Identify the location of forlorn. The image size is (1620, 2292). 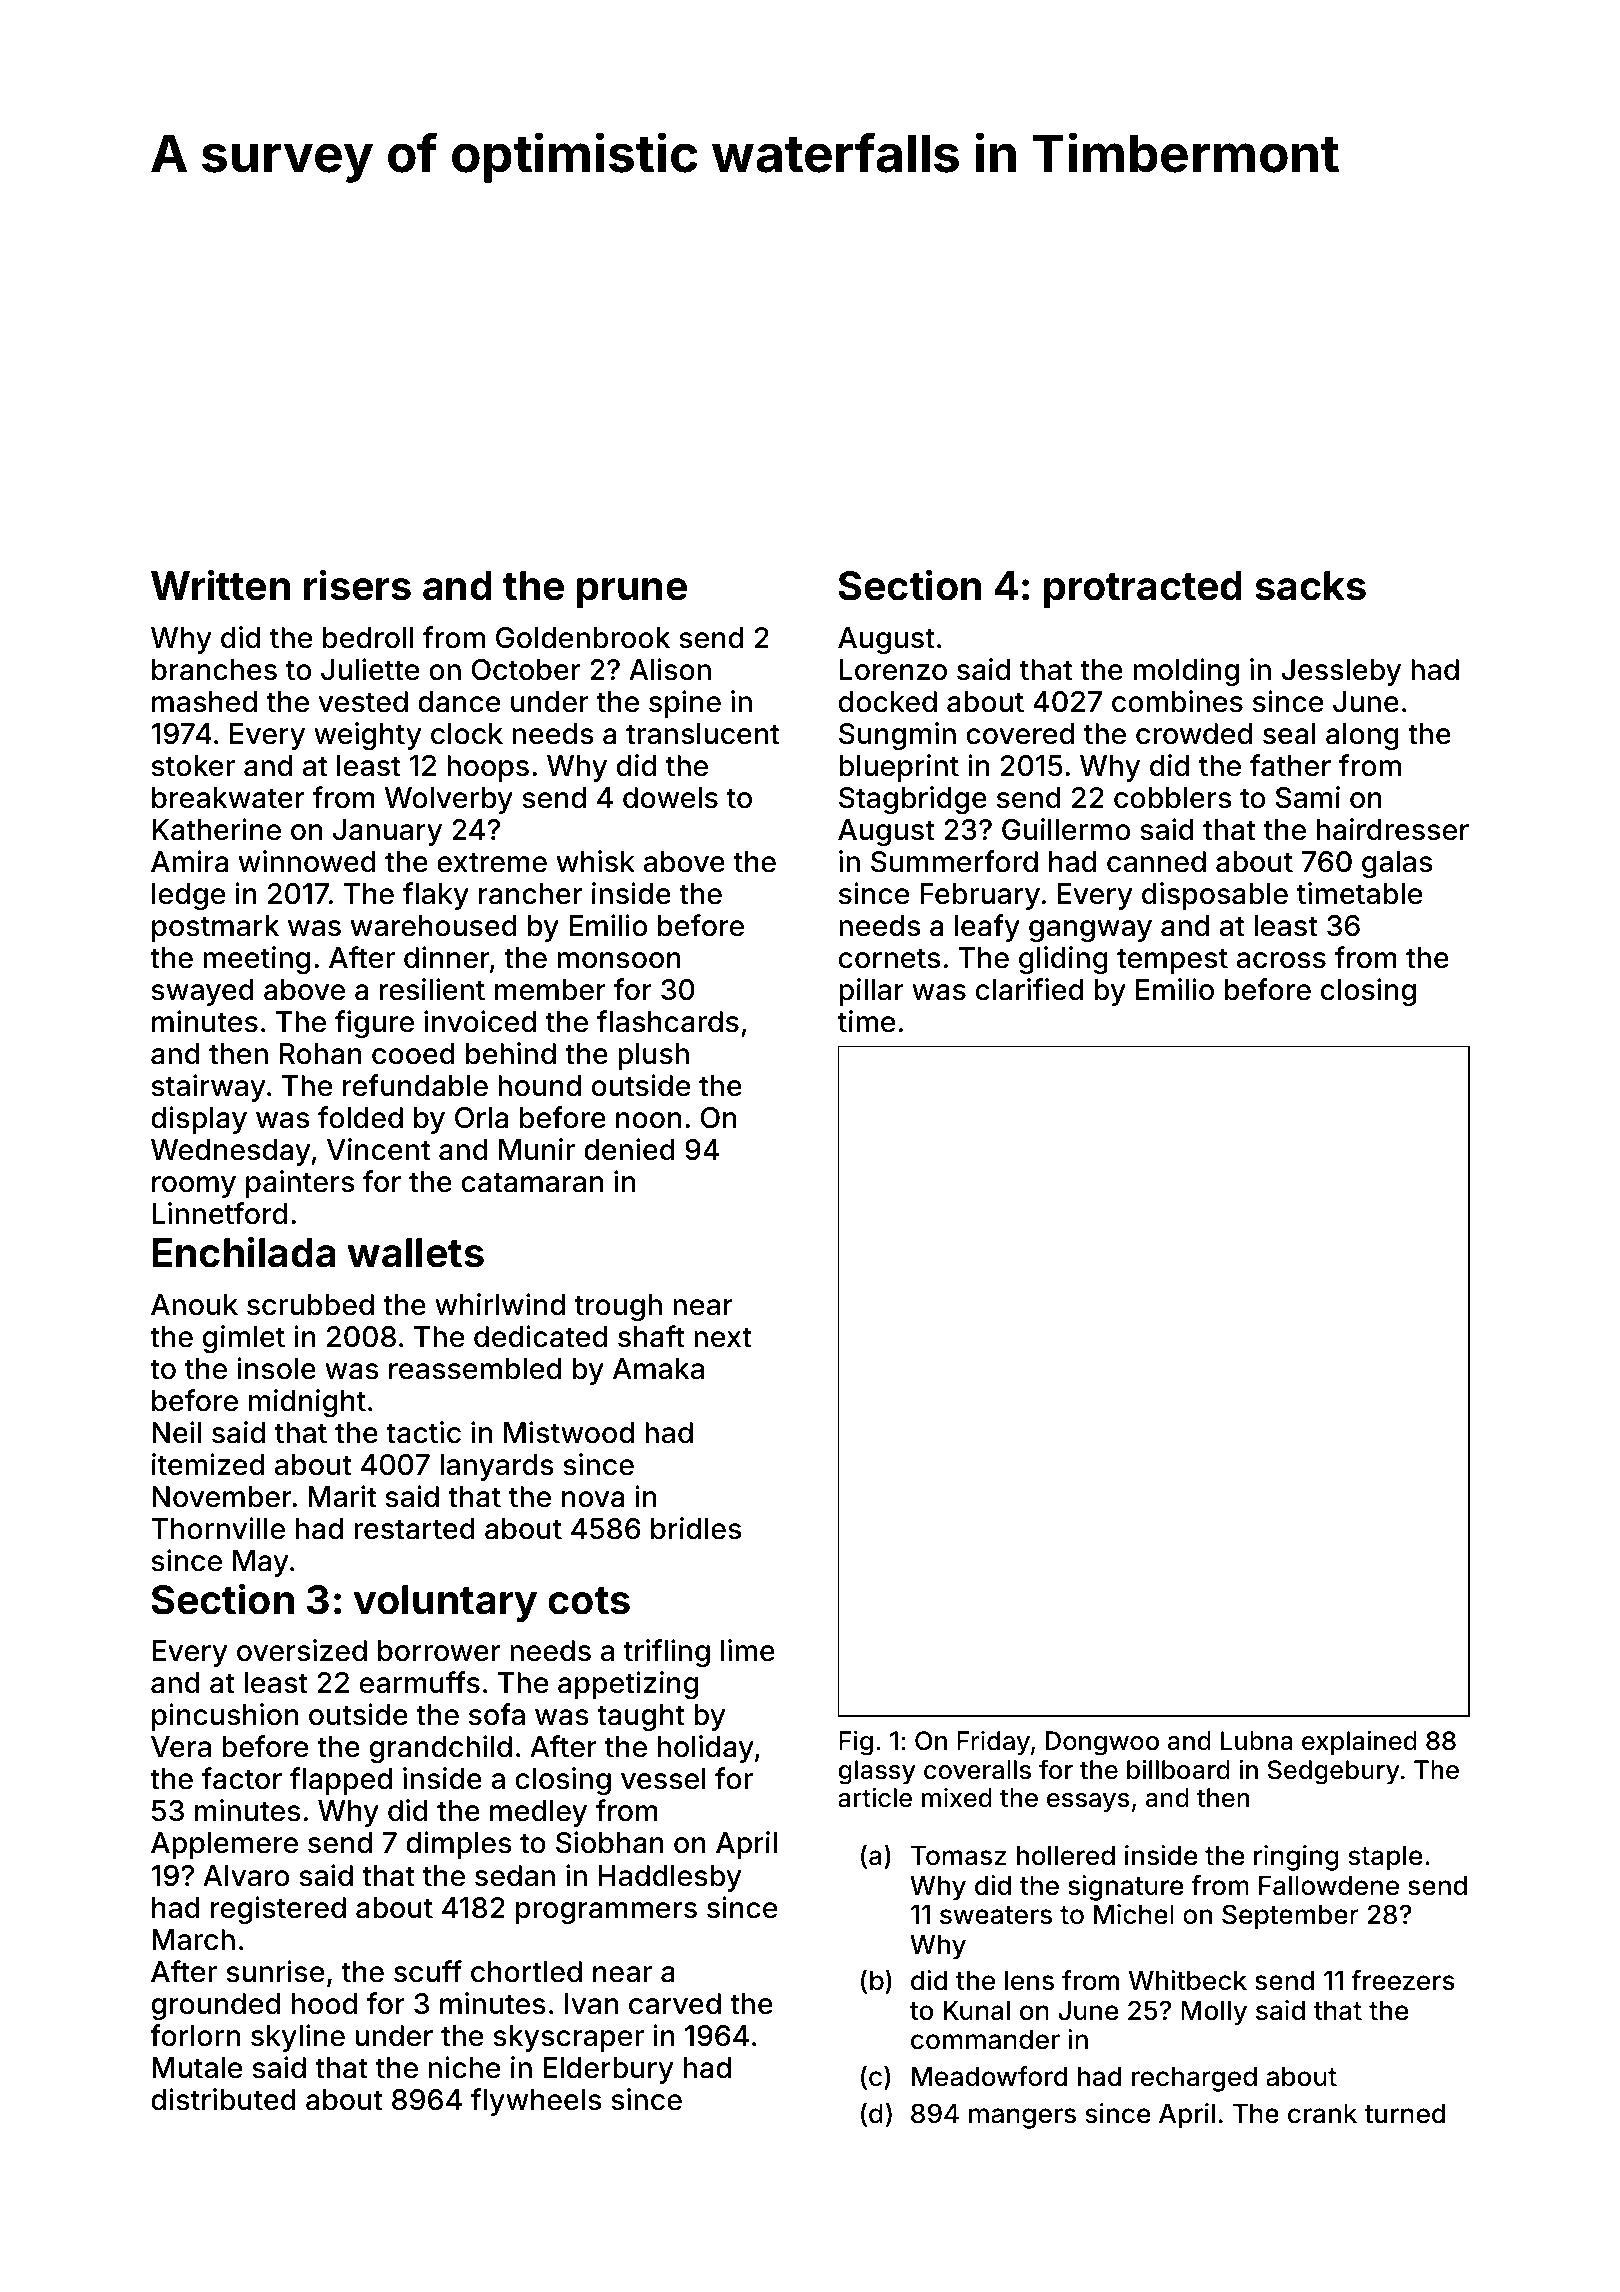
(195, 2035).
